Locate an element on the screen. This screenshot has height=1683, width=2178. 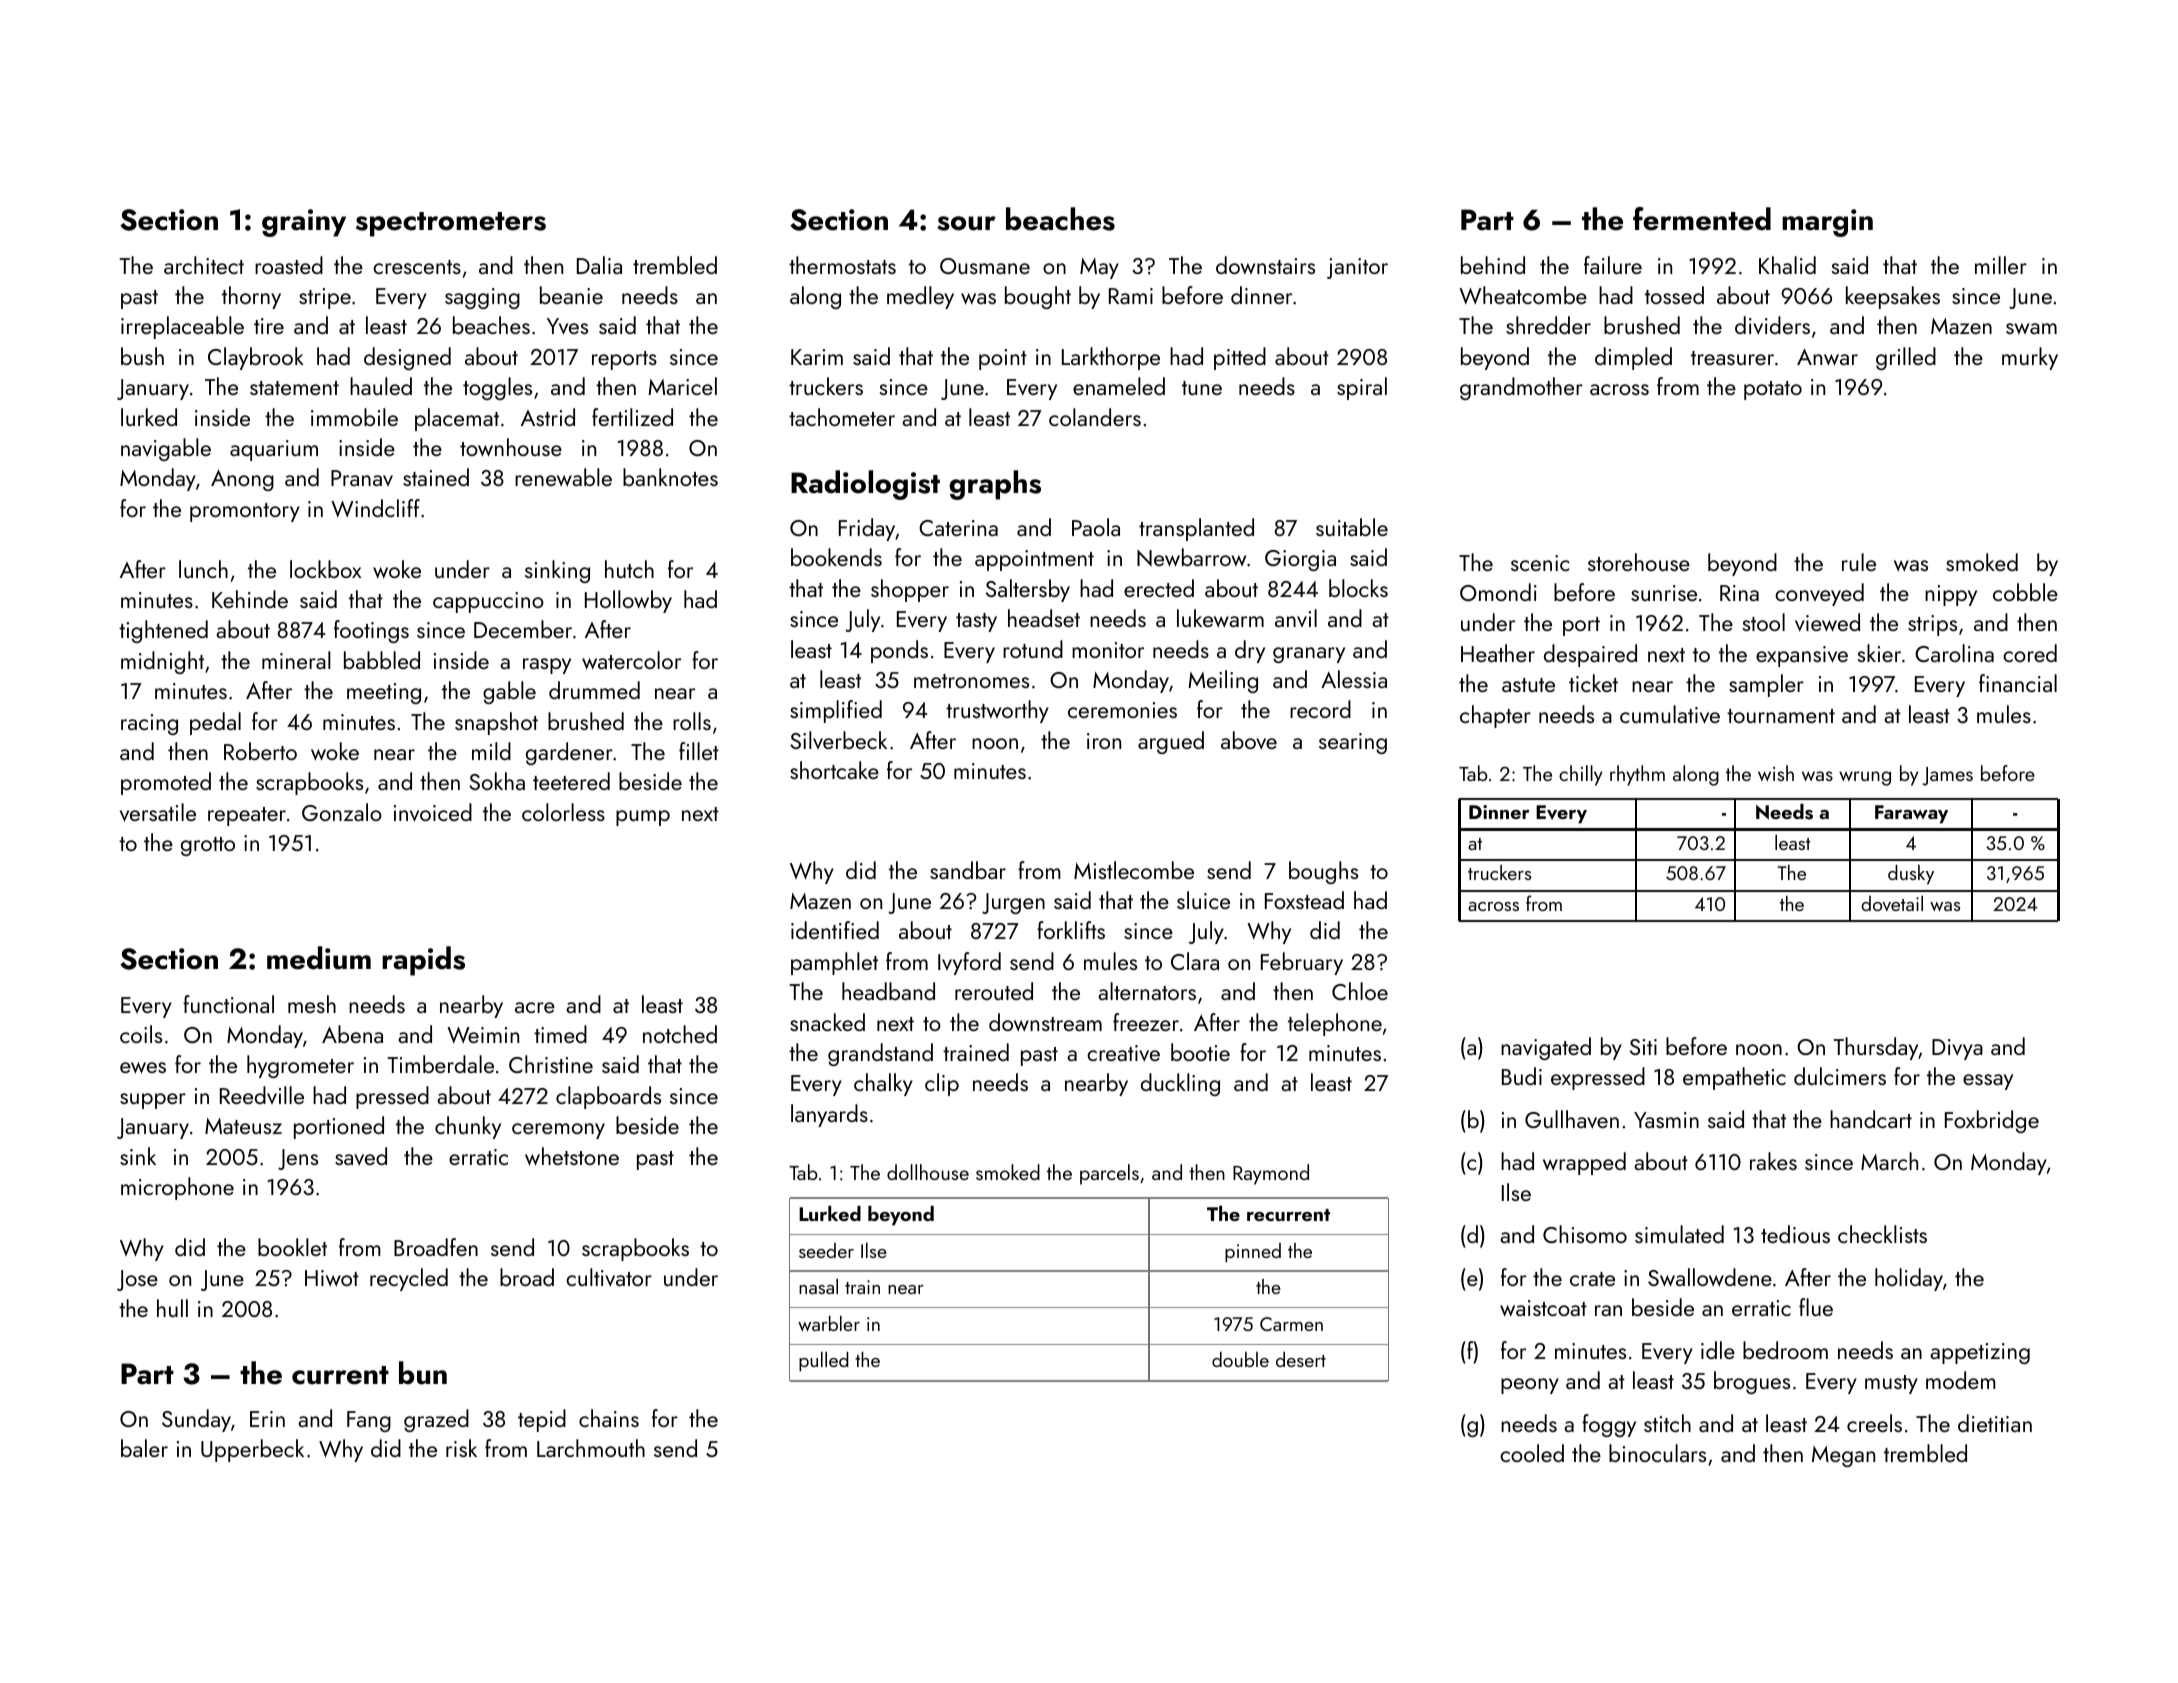
Maricel is located at coordinates (682, 386).
